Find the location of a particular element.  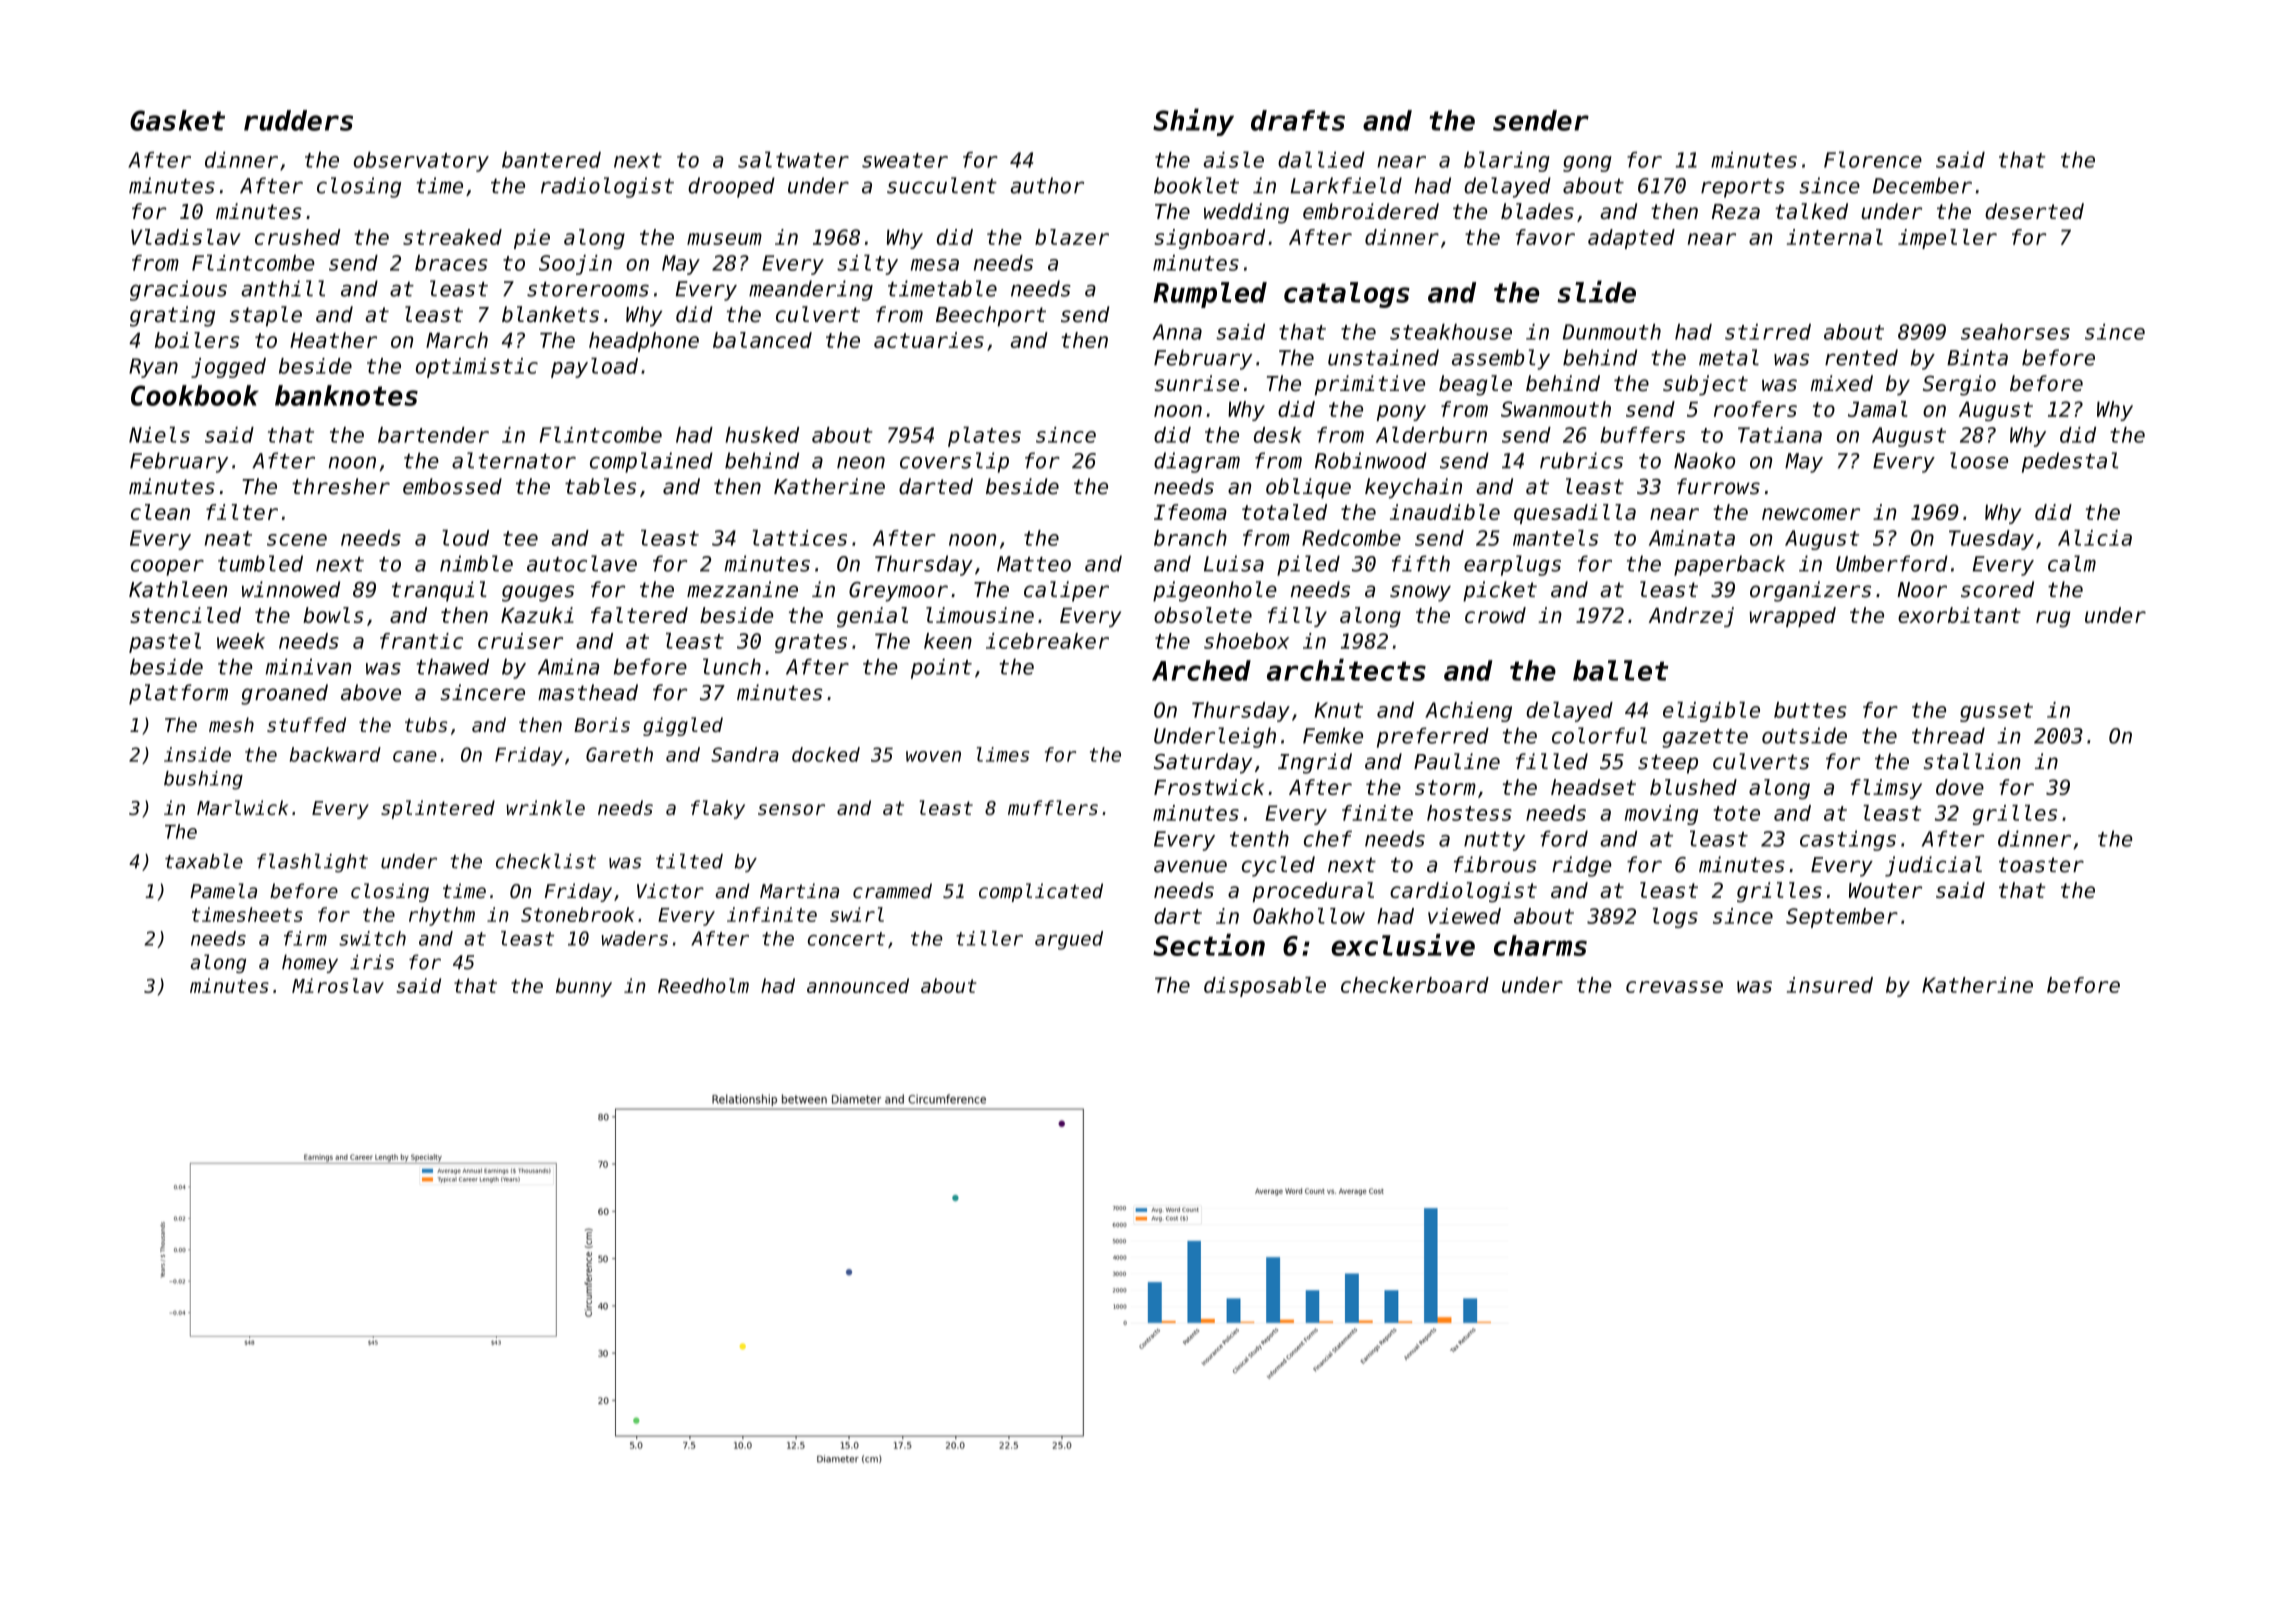

bantered is located at coordinates (551, 160).
